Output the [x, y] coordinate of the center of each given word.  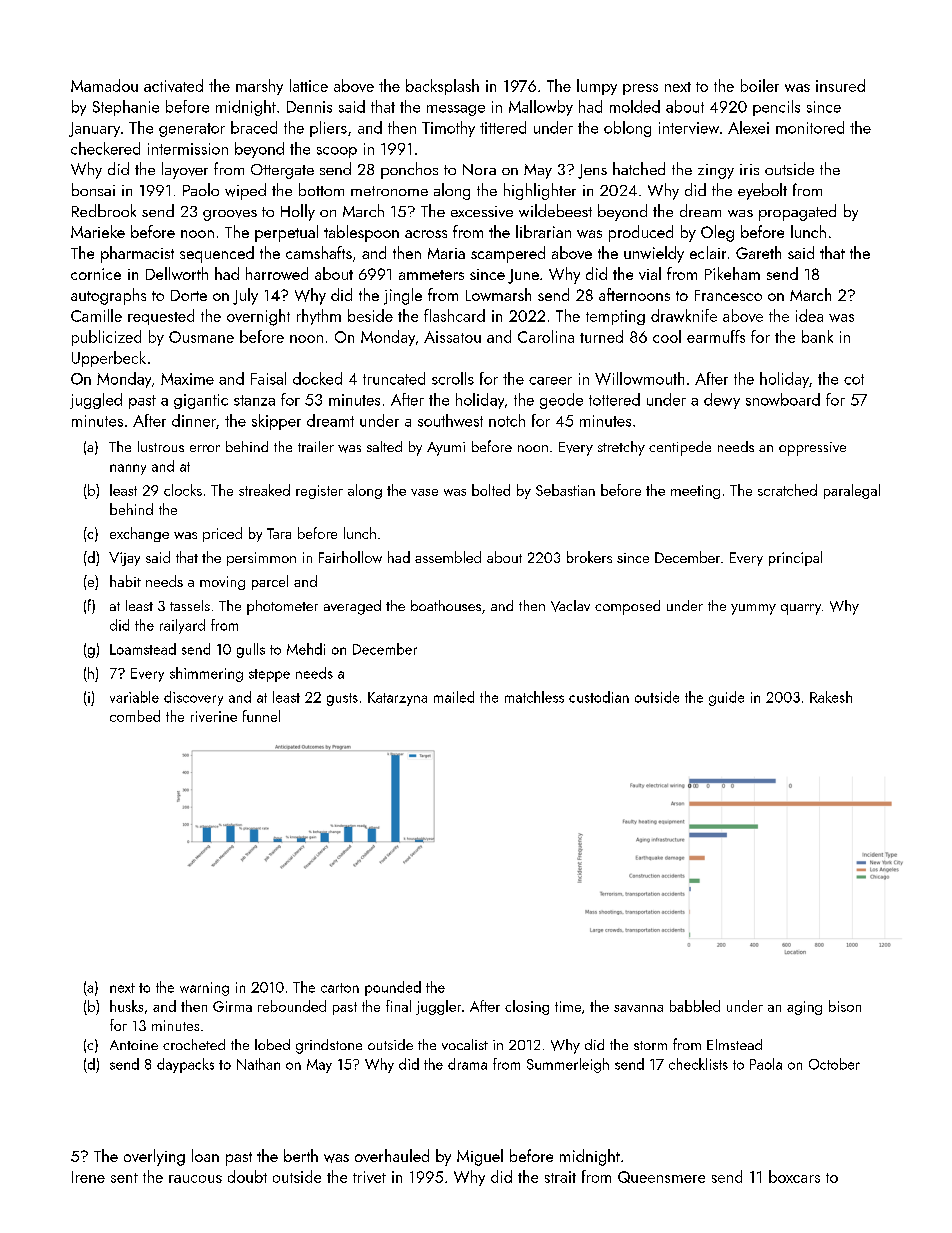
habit [125, 581]
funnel [261, 716]
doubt [247, 1176]
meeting [695, 492]
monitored [810, 127]
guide [726, 698]
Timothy [448, 129]
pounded [393, 988]
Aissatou [452, 337]
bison [845, 1006]
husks [126, 1006]
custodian [599, 697]
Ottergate [282, 171]
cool [667, 336]
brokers [589, 557]
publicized [106, 338]
